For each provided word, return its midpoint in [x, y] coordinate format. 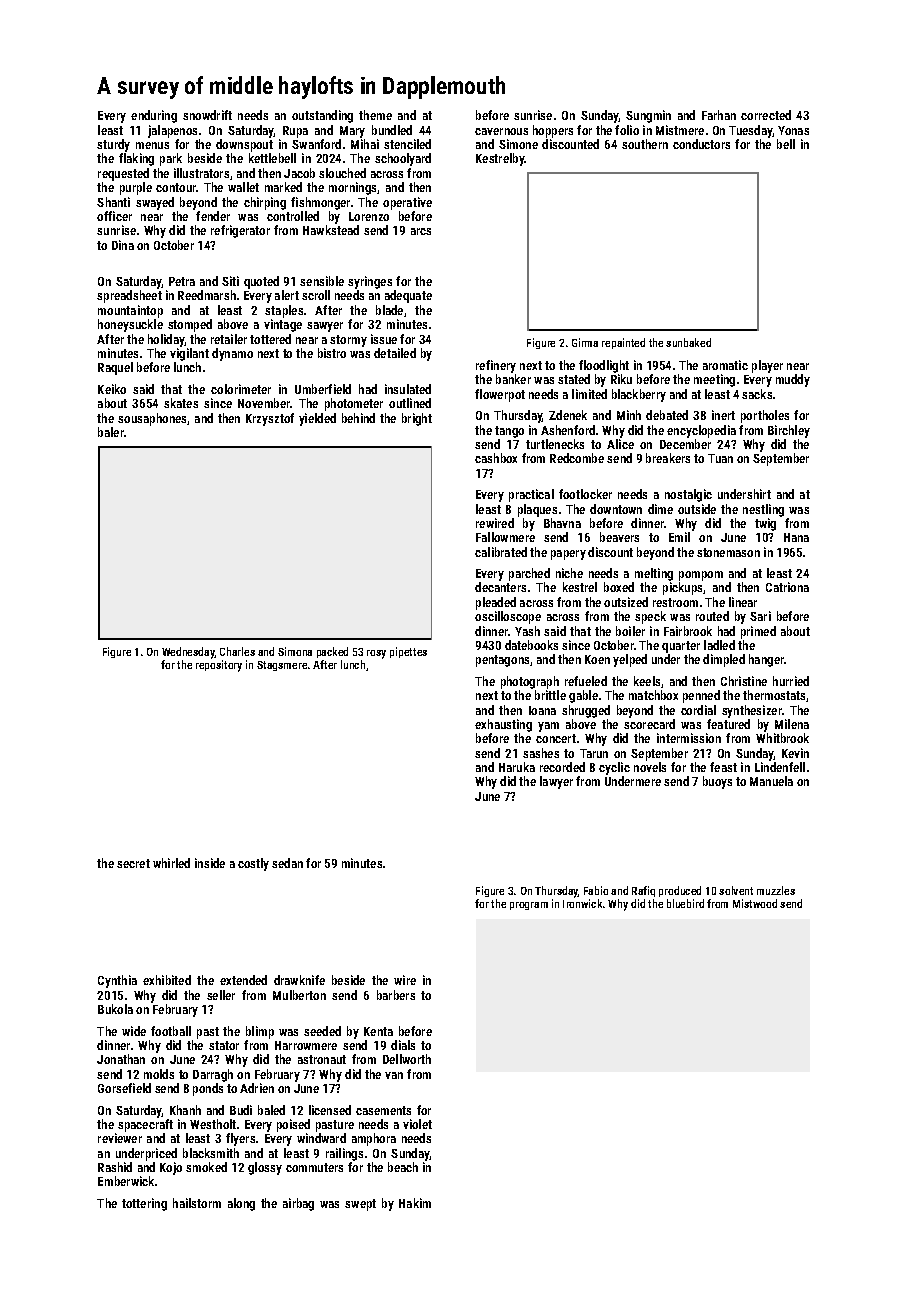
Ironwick [582, 903]
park [171, 159]
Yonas [793, 130]
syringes [370, 282]
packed [332, 652]
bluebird [685, 903]
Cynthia [117, 981]
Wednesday [188, 653]
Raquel [115, 368]
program [529, 906]
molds [159, 1074]
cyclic [614, 768]
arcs [421, 231]
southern [645, 144]
